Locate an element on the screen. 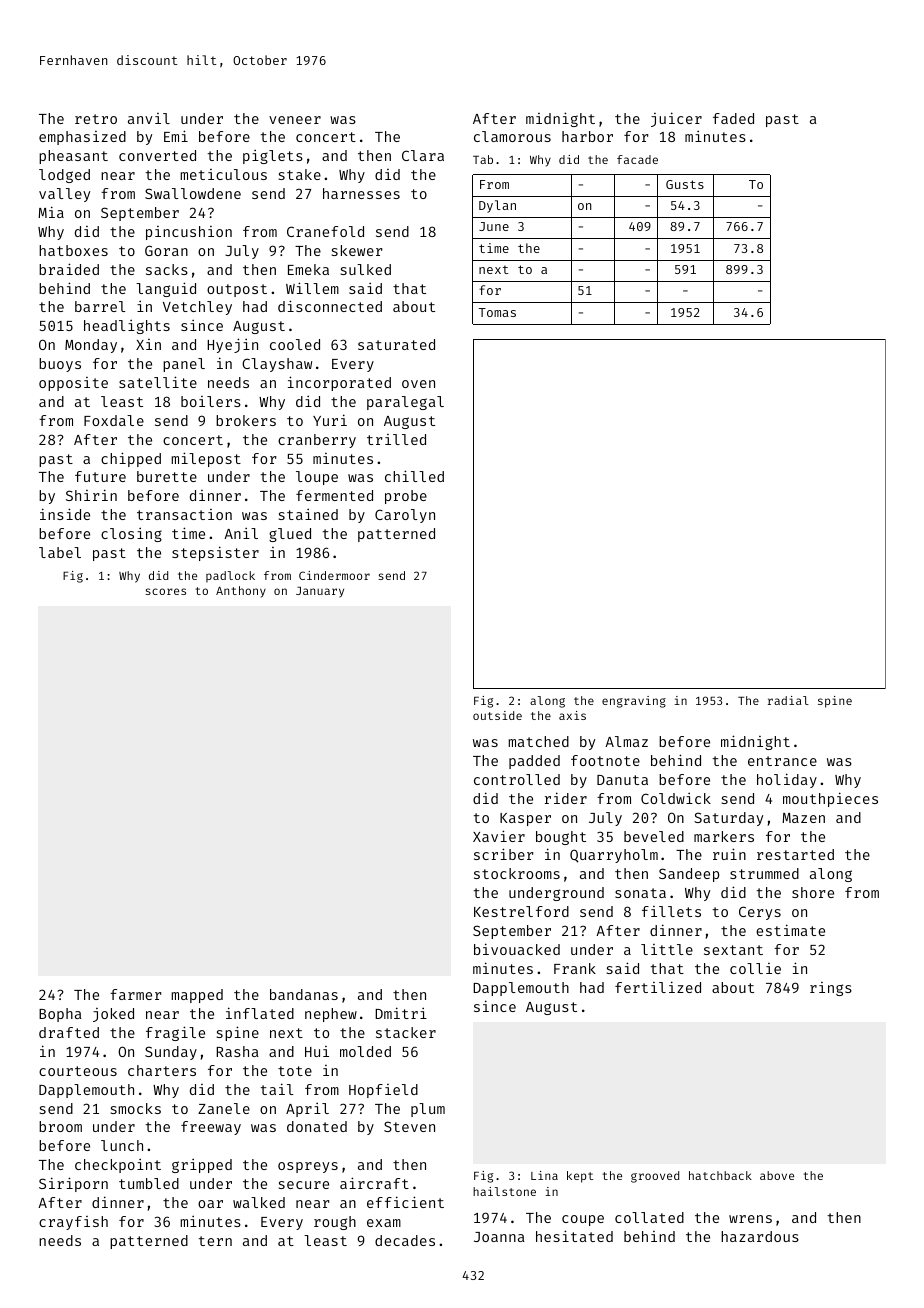  rider is located at coordinates (566, 798).
